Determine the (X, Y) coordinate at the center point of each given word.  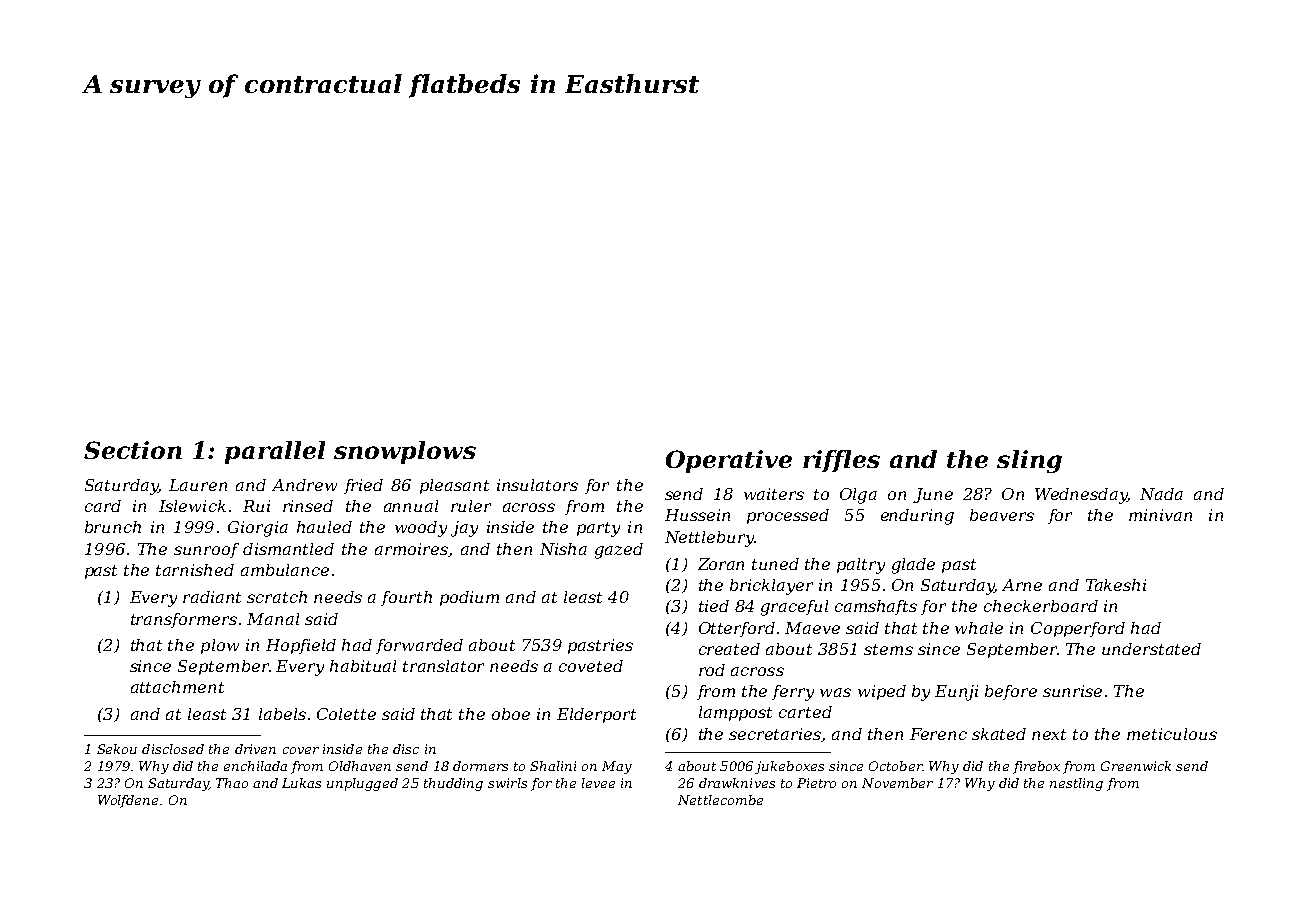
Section (133, 450)
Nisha (563, 549)
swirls (507, 783)
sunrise (1072, 691)
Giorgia (258, 529)
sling (1029, 461)
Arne (1022, 585)
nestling (1076, 784)
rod (712, 670)
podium (469, 598)
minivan (1160, 515)
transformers (184, 620)
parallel (275, 452)
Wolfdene (128, 801)
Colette (346, 714)
